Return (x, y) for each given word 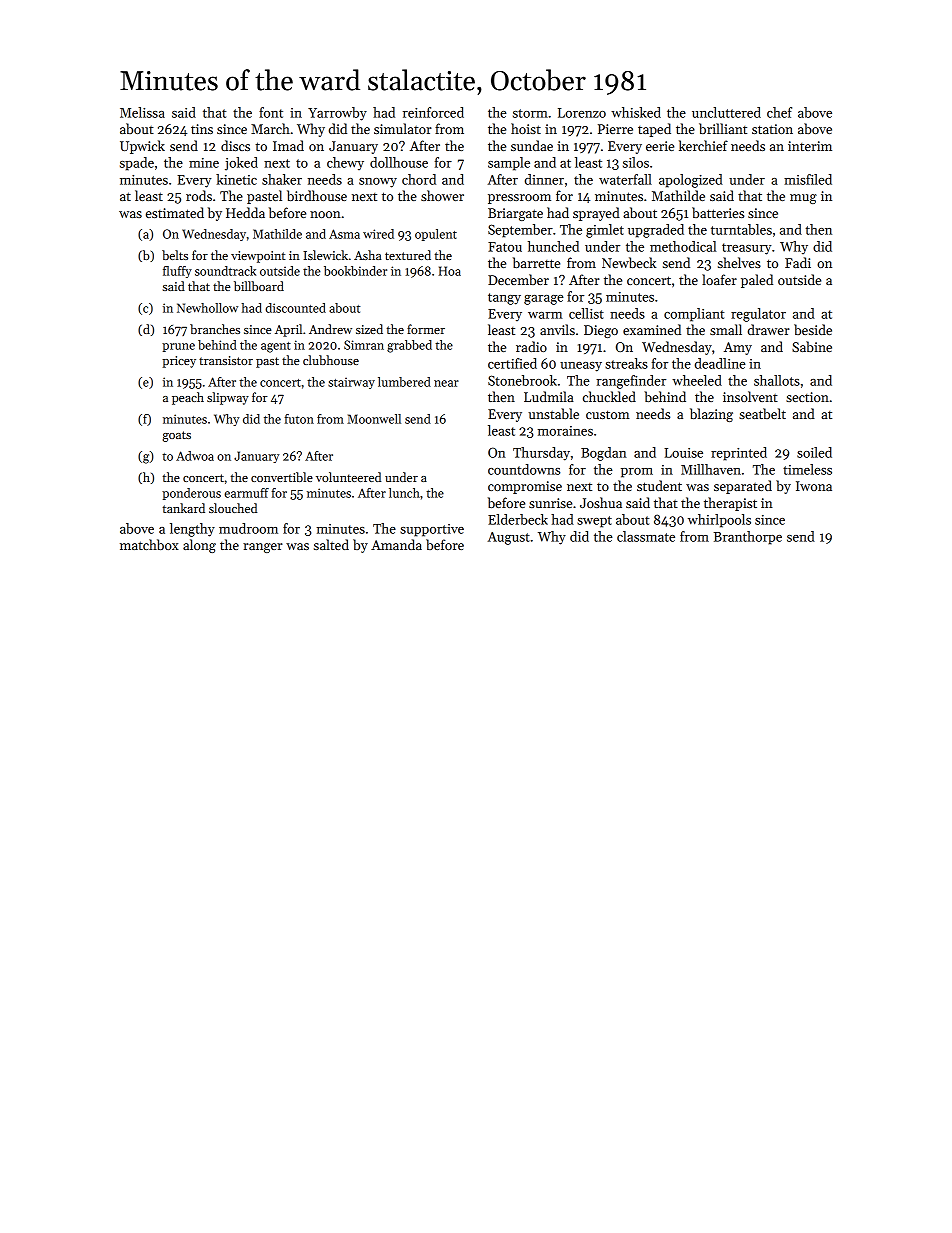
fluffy (177, 272)
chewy (345, 164)
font (271, 112)
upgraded (656, 231)
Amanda (396, 544)
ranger (263, 548)
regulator (758, 315)
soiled (814, 452)
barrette (536, 262)
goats (177, 436)
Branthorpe (748, 538)
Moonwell (374, 419)
